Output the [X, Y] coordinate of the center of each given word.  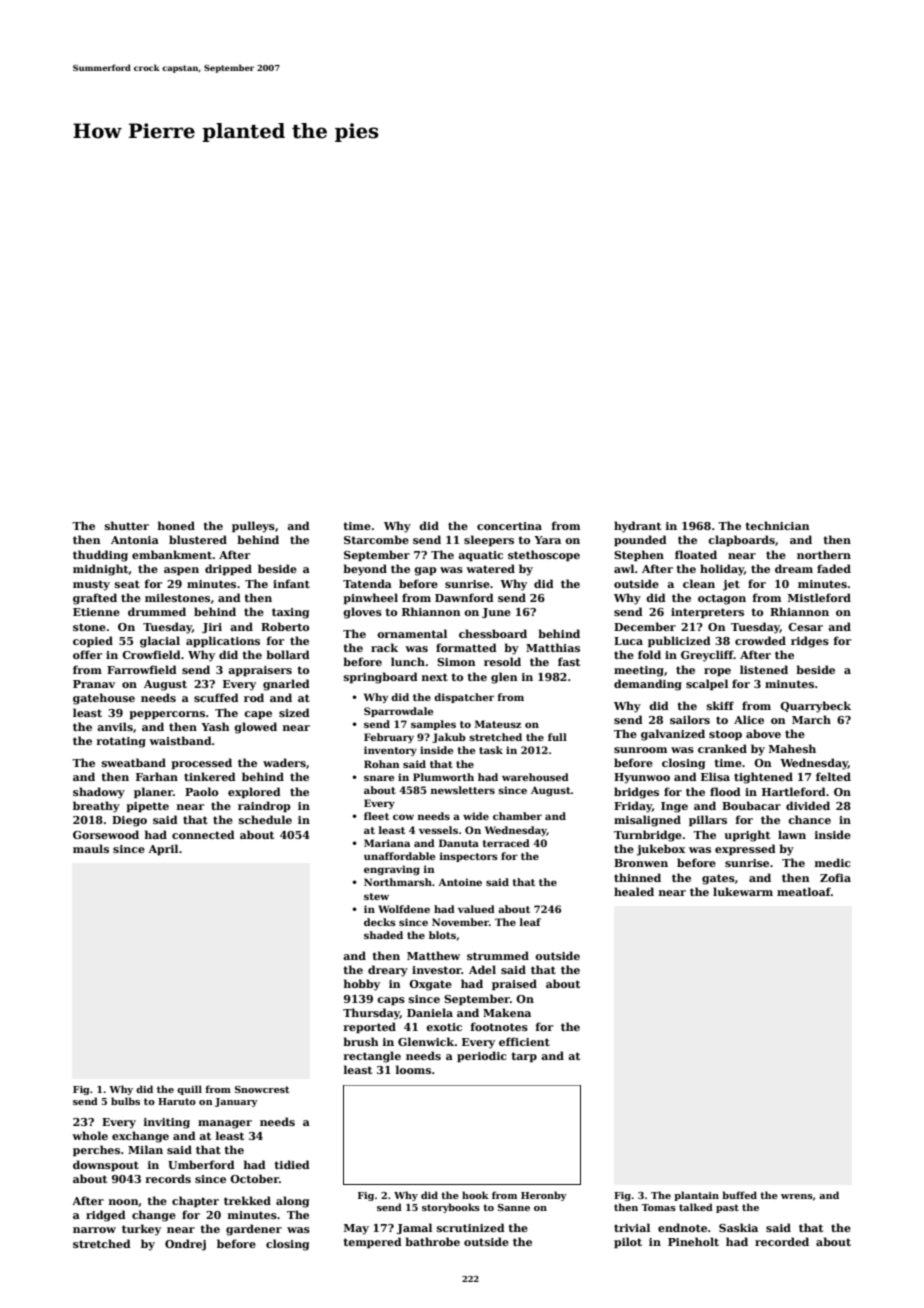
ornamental [412, 633]
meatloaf [804, 891]
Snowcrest [262, 1089]
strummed [498, 955]
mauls [91, 848]
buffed [739, 1195]
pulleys [253, 527]
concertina [509, 526]
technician [777, 525]
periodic [482, 1056]
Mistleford [819, 597]
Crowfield [151, 654]
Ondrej [185, 1245]
